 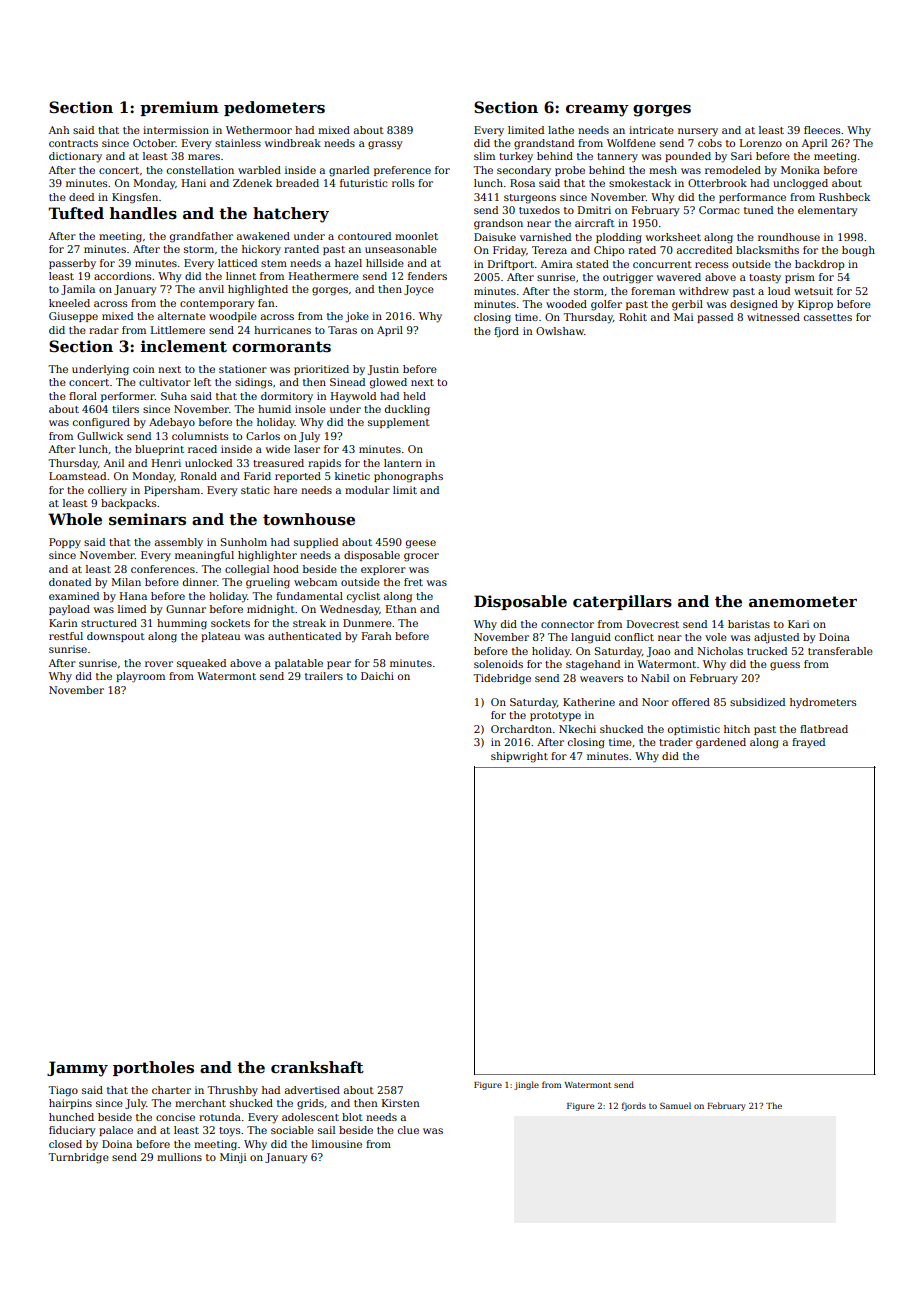 I want to click on premium, so click(x=179, y=108).
